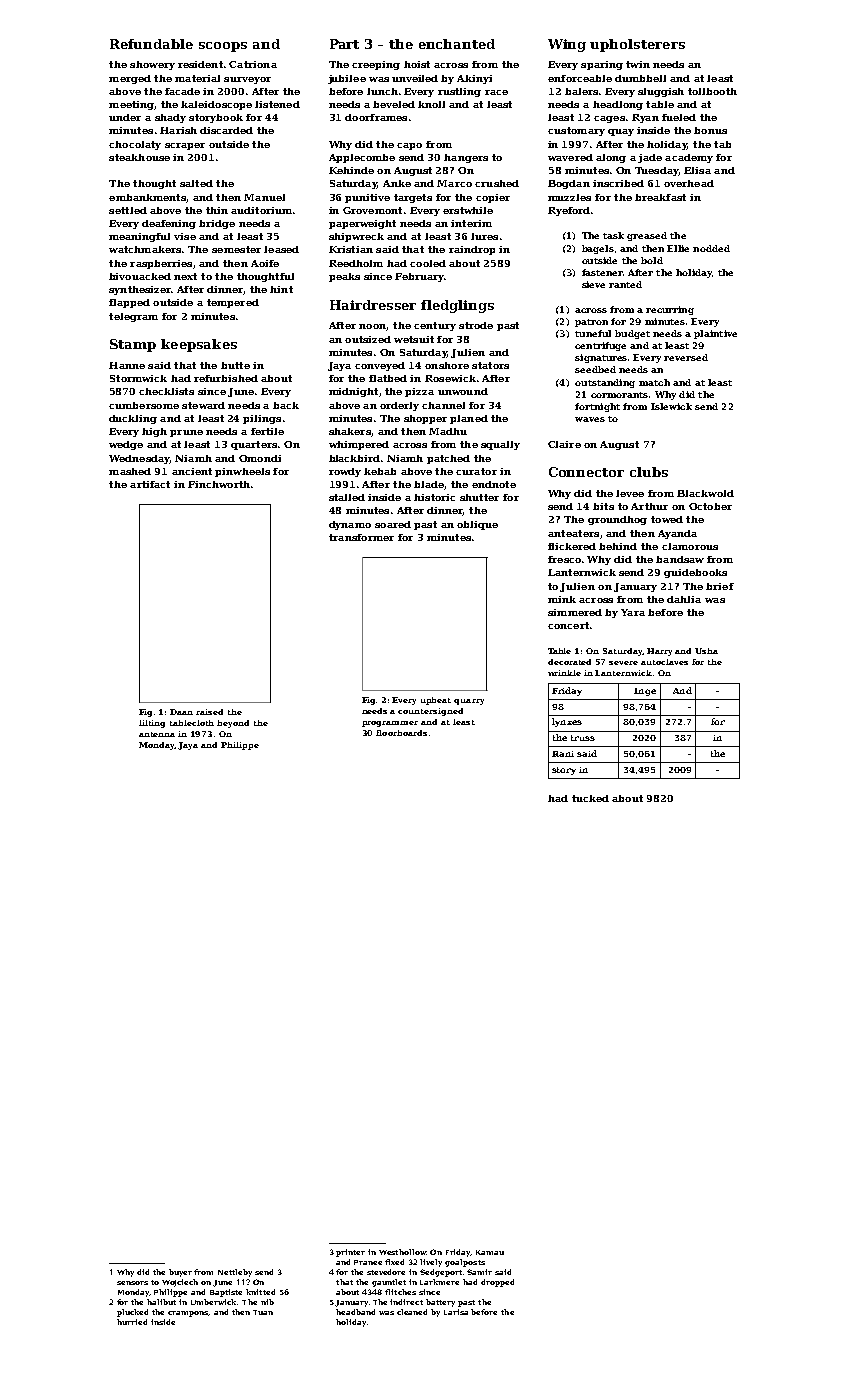 The height and width of the page is (1400, 849). Describe the element at coordinates (144, 405) in the page. I see `cumbersome` at that location.
